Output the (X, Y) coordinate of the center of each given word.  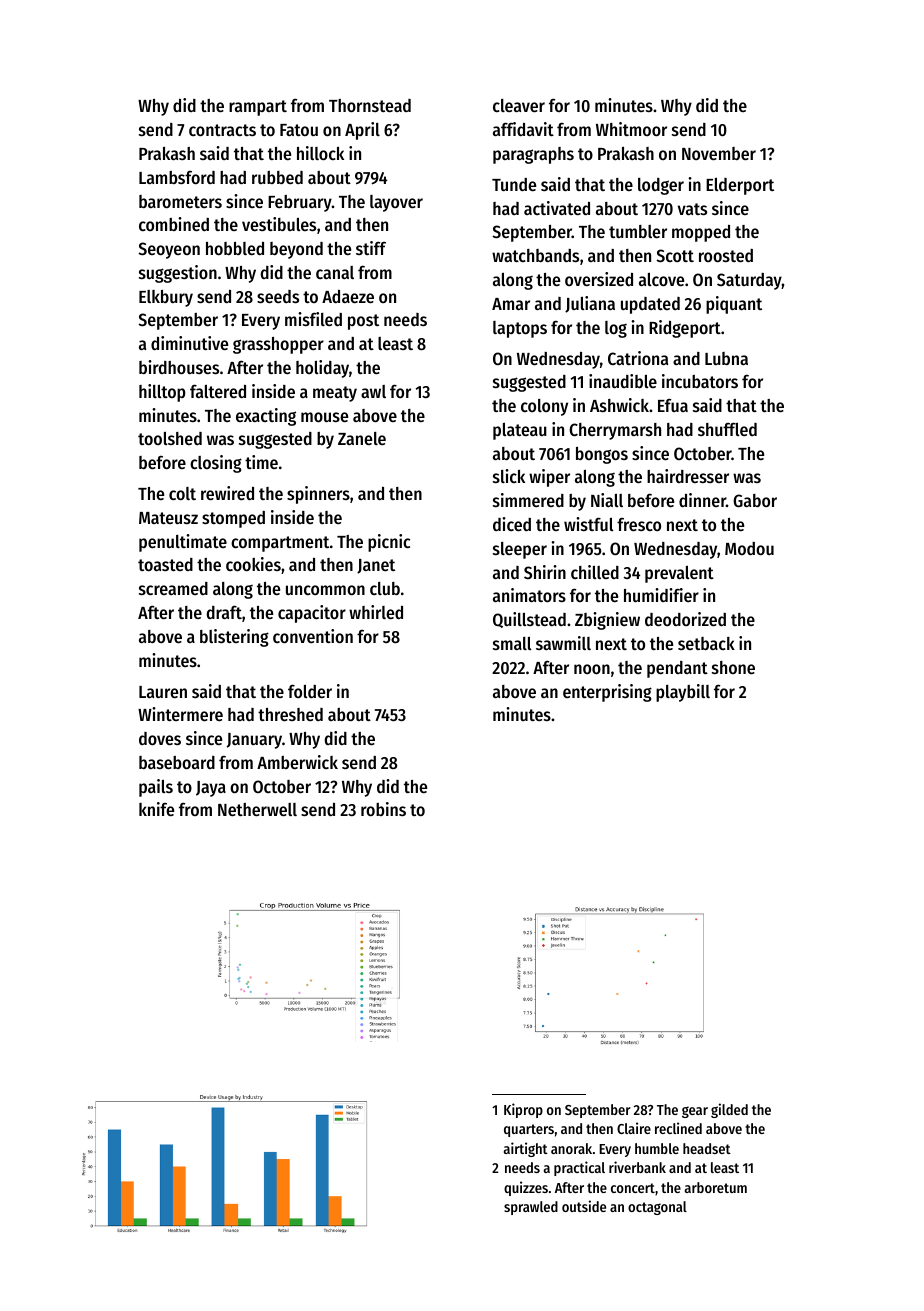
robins (383, 809)
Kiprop (523, 1110)
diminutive (189, 343)
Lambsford (177, 177)
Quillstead (529, 620)
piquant (734, 305)
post (363, 322)
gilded (729, 1110)
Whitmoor (631, 129)
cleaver (519, 105)
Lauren (163, 692)
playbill (683, 693)
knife (156, 809)
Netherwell (257, 809)
